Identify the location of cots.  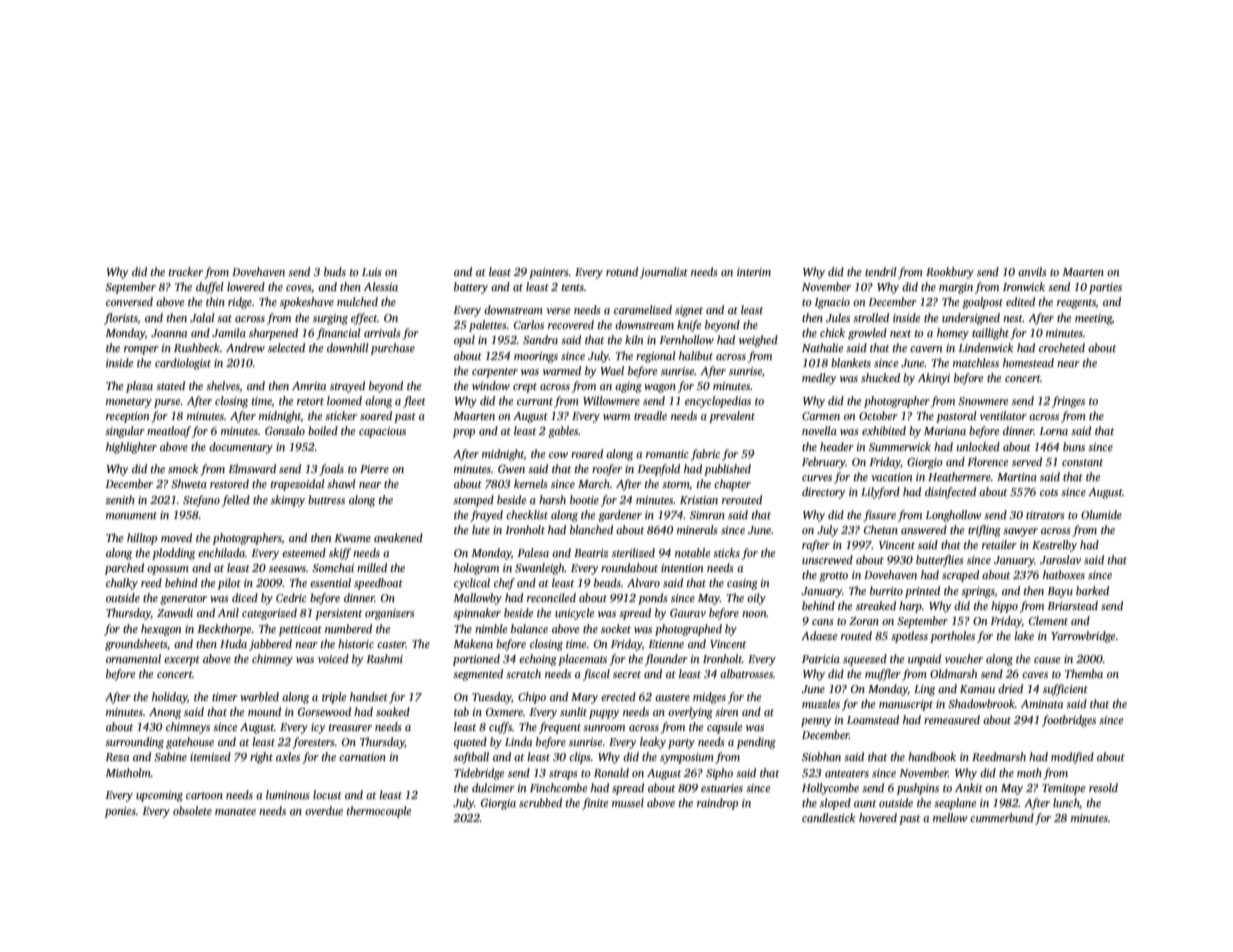
(1049, 492).
